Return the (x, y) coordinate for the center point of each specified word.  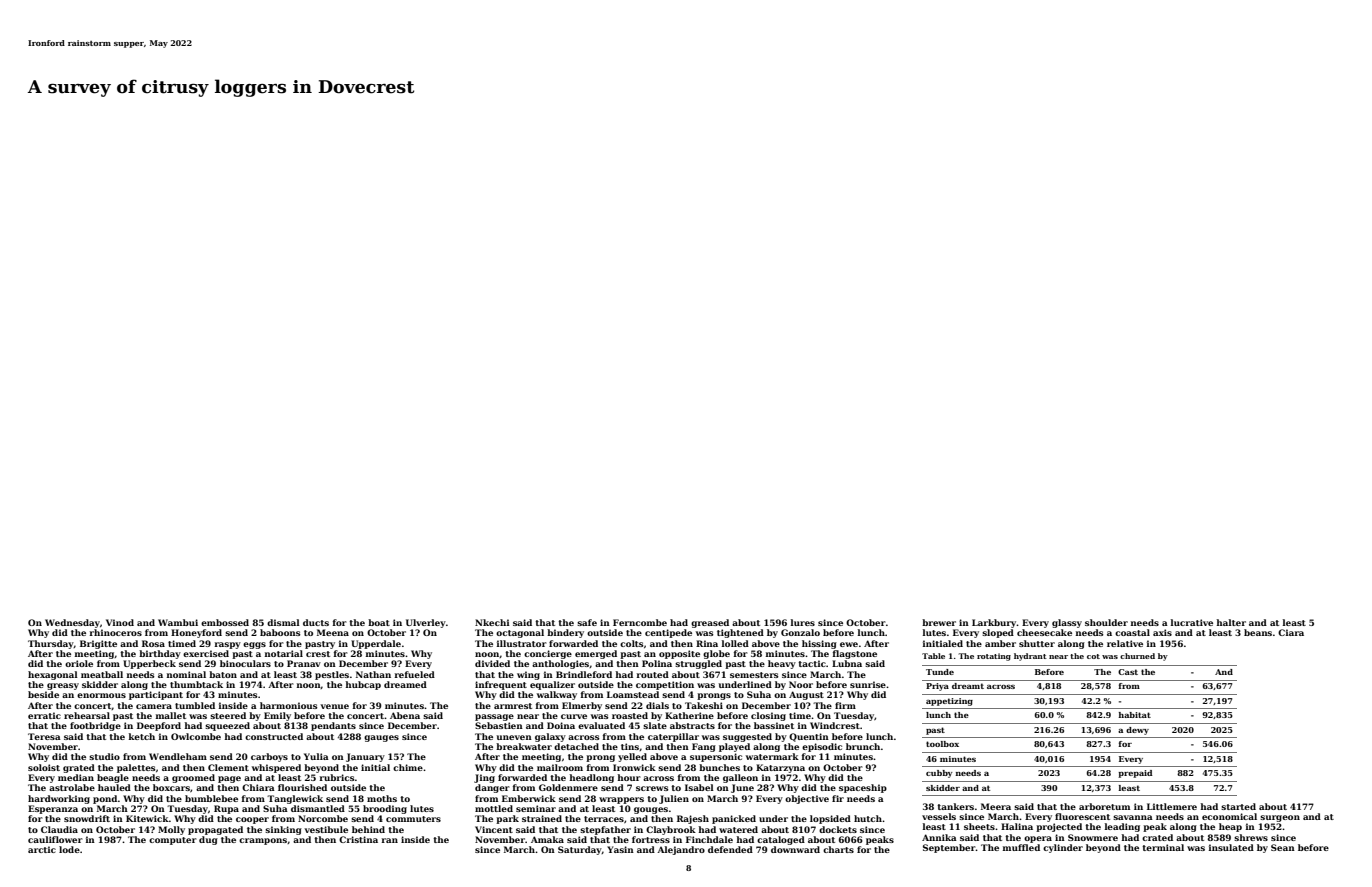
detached (576, 746)
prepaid (1135, 774)
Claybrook (671, 830)
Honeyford (196, 633)
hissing (819, 644)
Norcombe (323, 818)
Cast (1128, 672)
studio (104, 756)
